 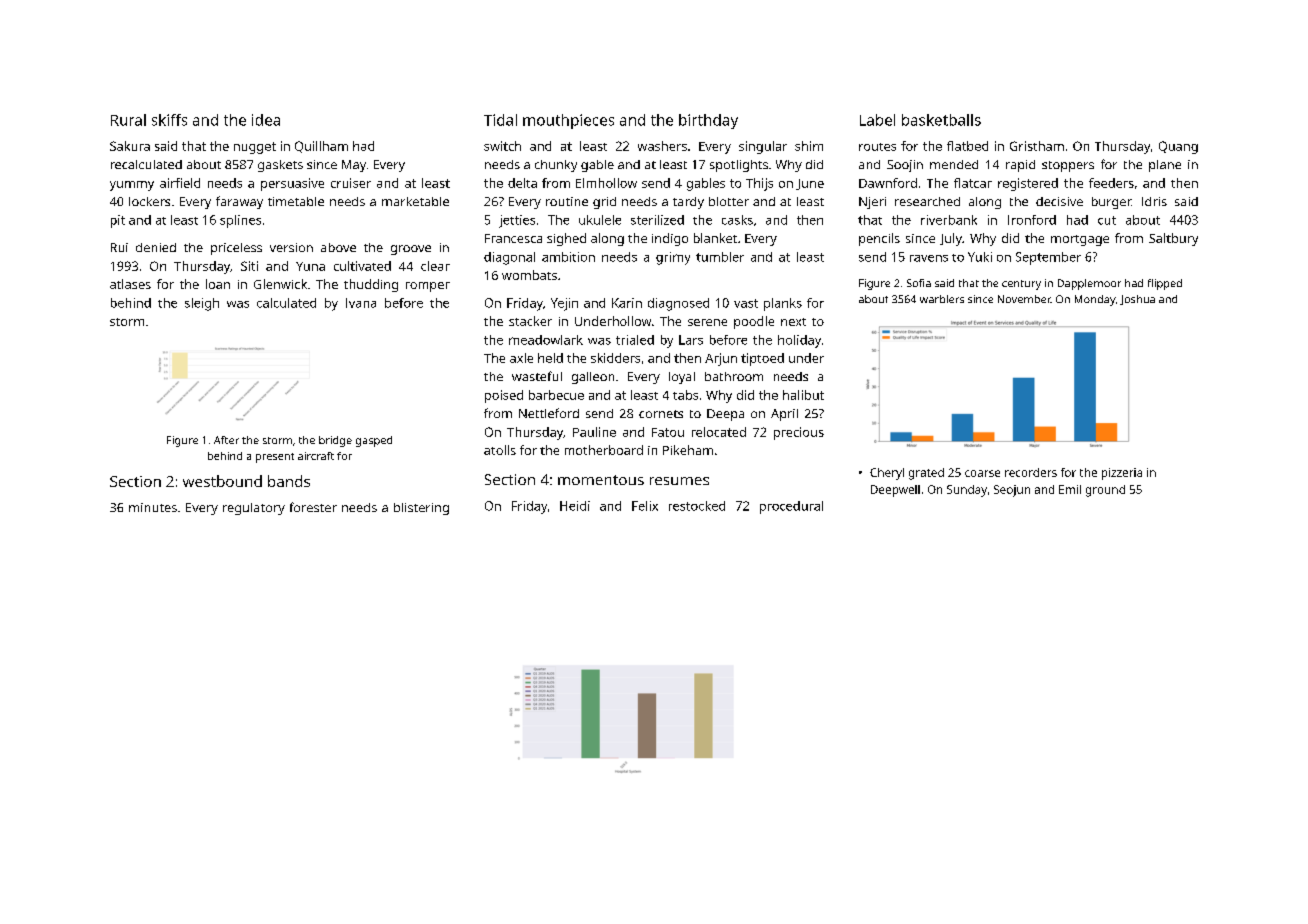 What do you see at coordinates (567, 201) in the screenshot?
I see `routine` at bounding box center [567, 201].
